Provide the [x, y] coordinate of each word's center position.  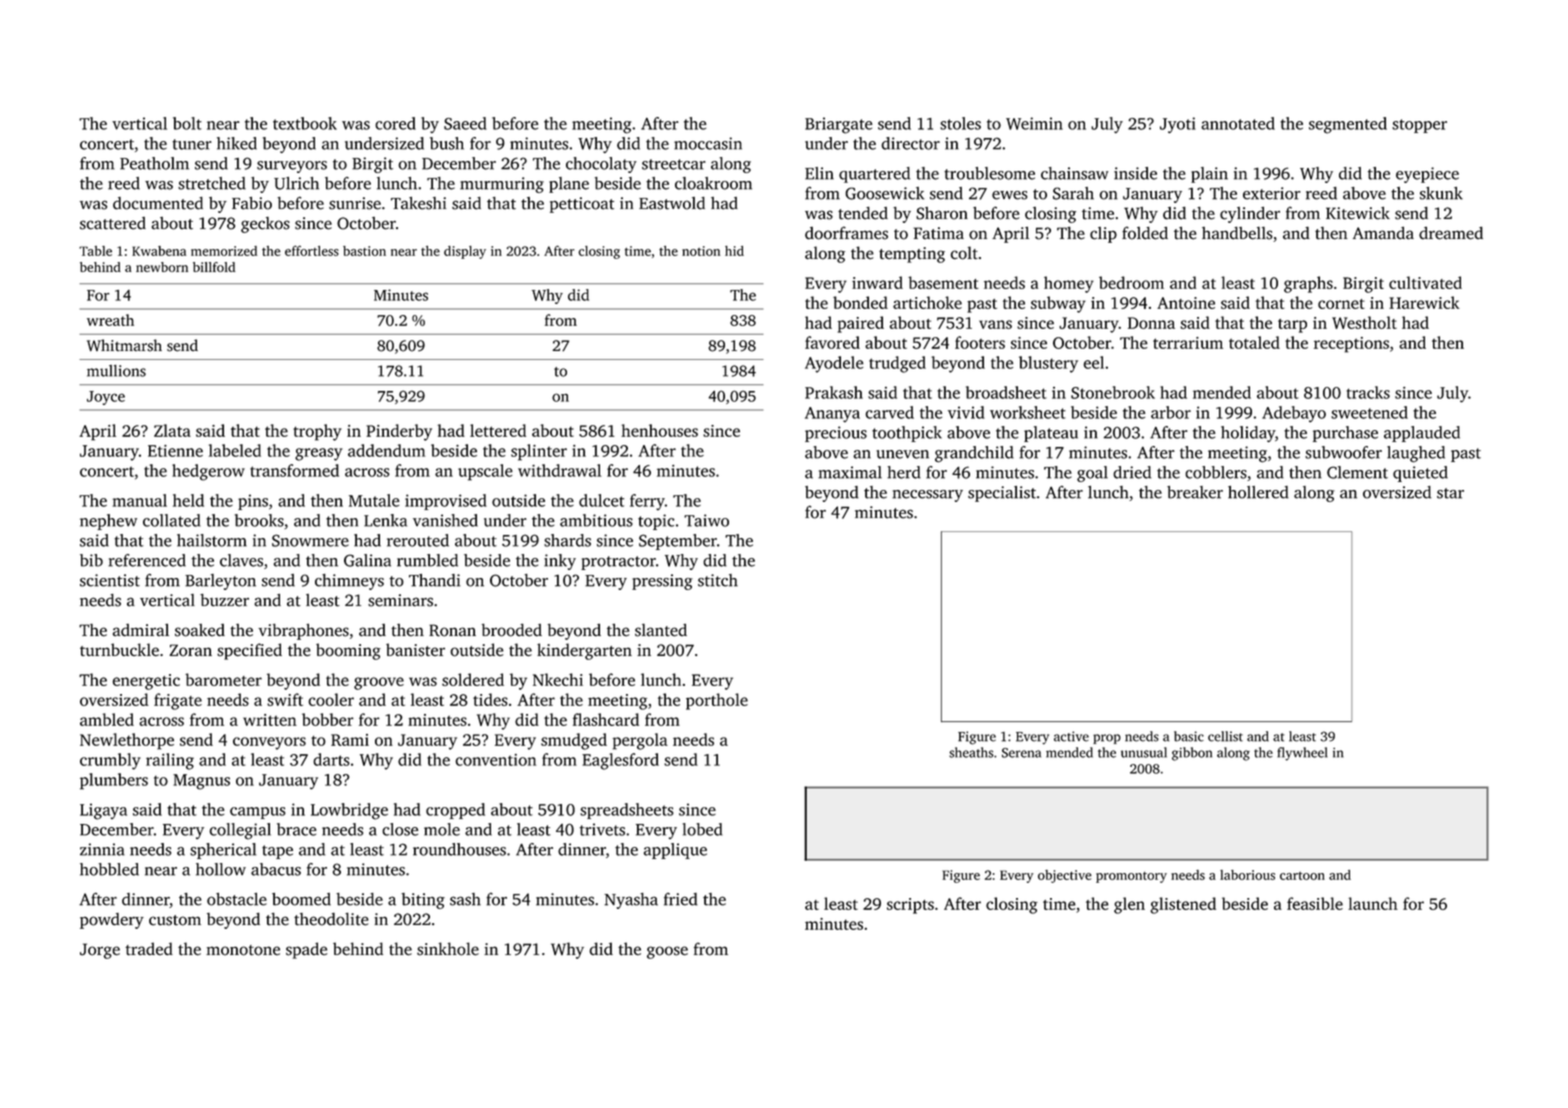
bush [447, 143]
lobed [702, 829]
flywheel [1302, 754]
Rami [350, 740]
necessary [927, 496]
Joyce [106, 398]
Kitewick [1358, 213]
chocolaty [601, 165]
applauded [1422, 434]
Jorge [100, 951]
